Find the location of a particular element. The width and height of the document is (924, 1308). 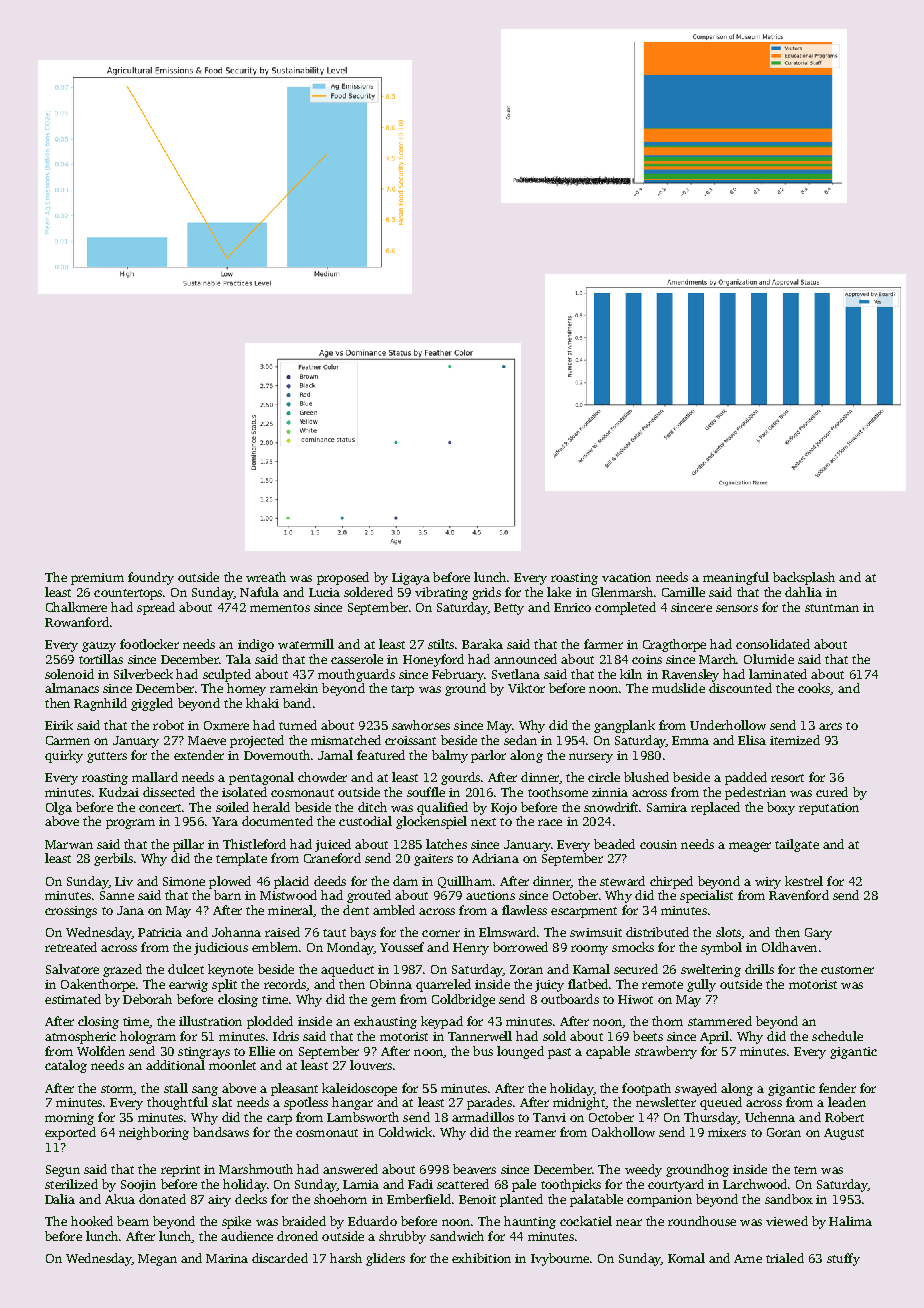

Arne is located at coordinates (748, 1258).
